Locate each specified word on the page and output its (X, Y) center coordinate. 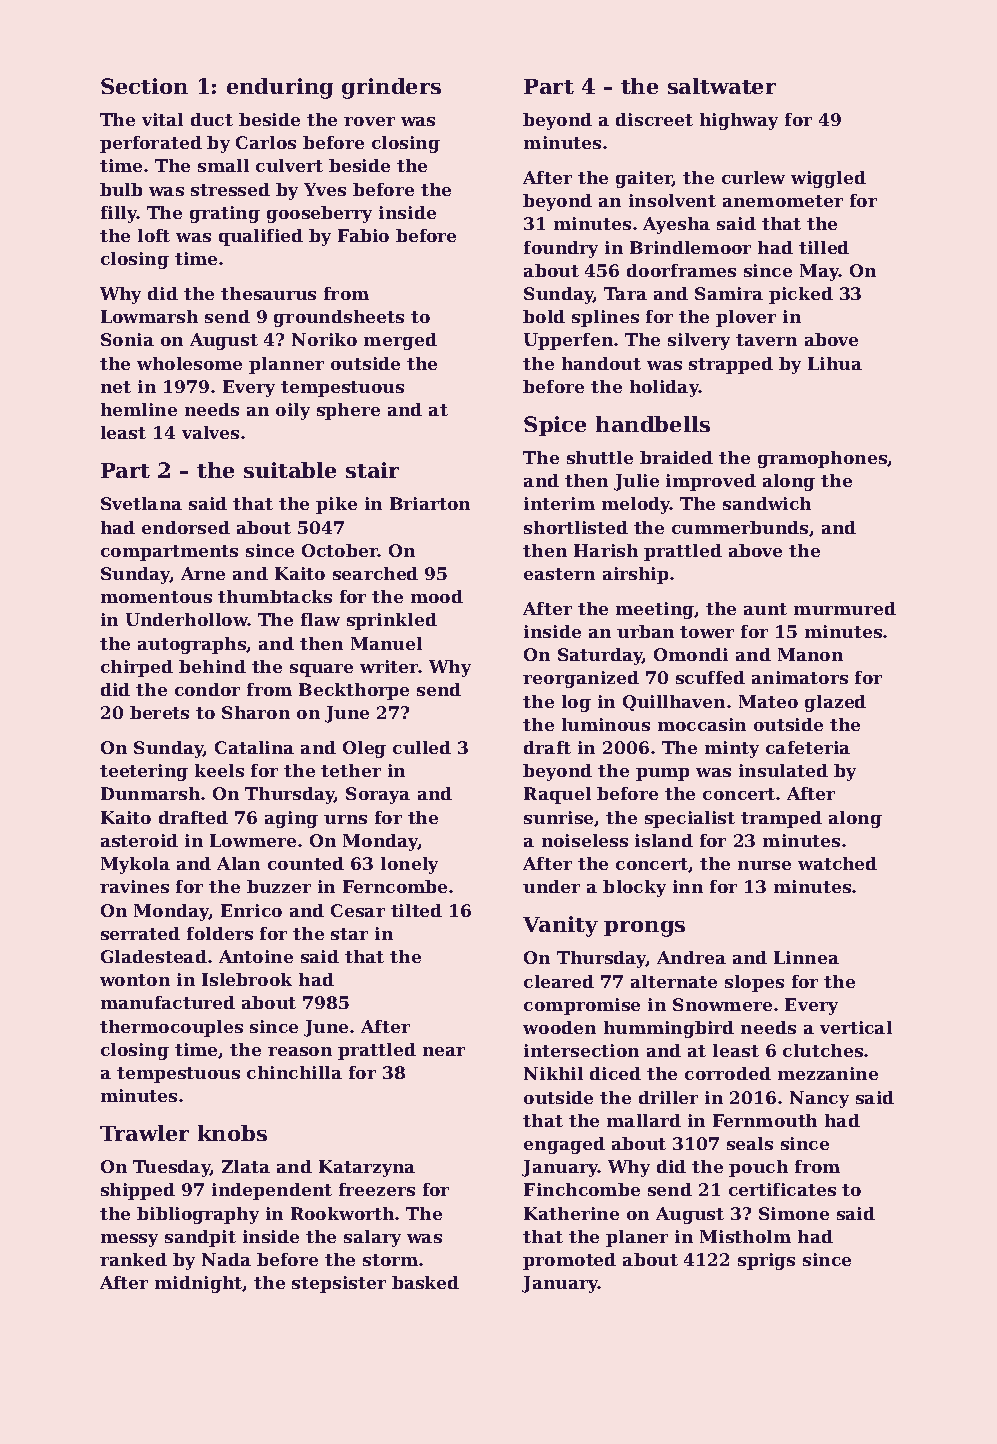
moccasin (702, 724)
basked (425, 1282)
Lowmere (253, 840)
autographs (192, 645)
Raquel (557, 795)
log (576, 703)
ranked (133, 1259)
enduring (280, 88)
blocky (634, 888)
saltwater (722, 86)
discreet (654, 119)
